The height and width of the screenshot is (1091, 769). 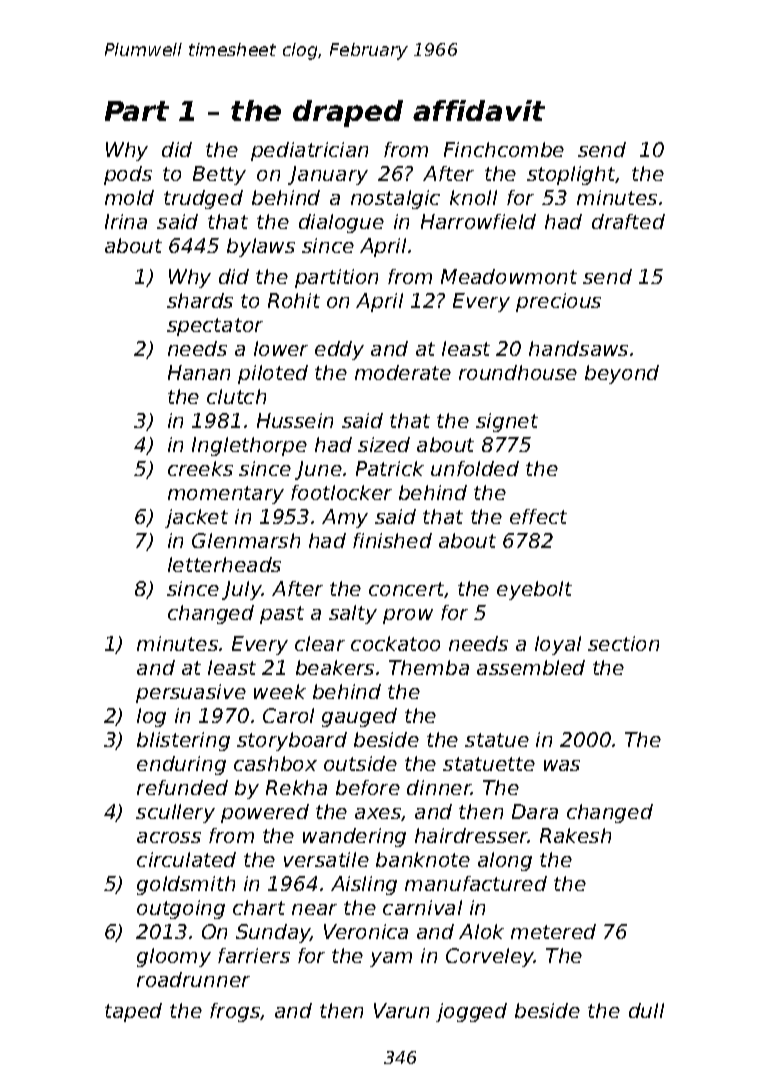 What do you see at coordinates (353, 614) in the screenshot?
I see `salty` at bounding box center [353, 614].
